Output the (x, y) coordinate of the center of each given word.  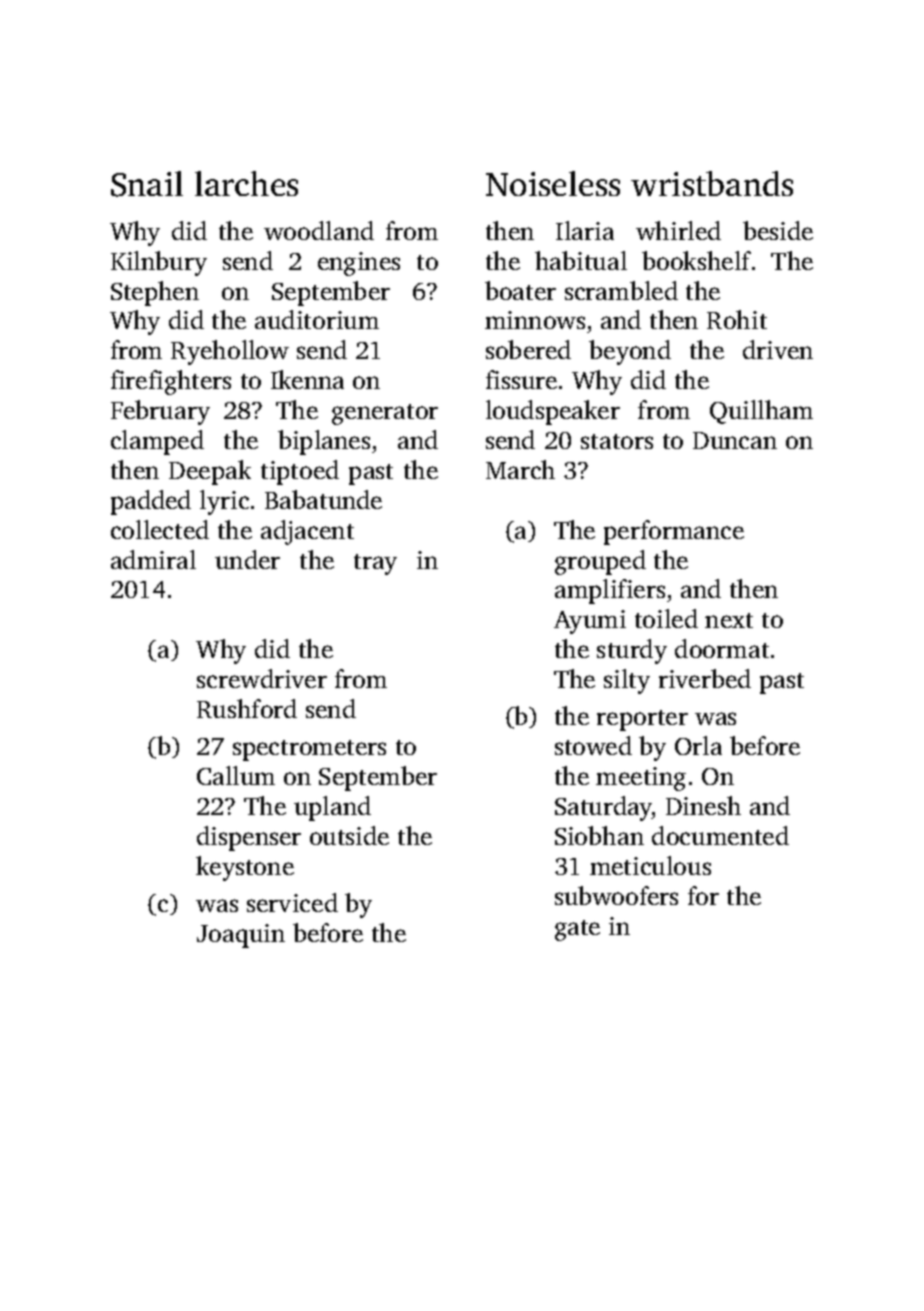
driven (778, 349)
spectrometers (309, 750)
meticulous (650, 865)
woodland (319, 230)
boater (520, 290)
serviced (292, 902)
